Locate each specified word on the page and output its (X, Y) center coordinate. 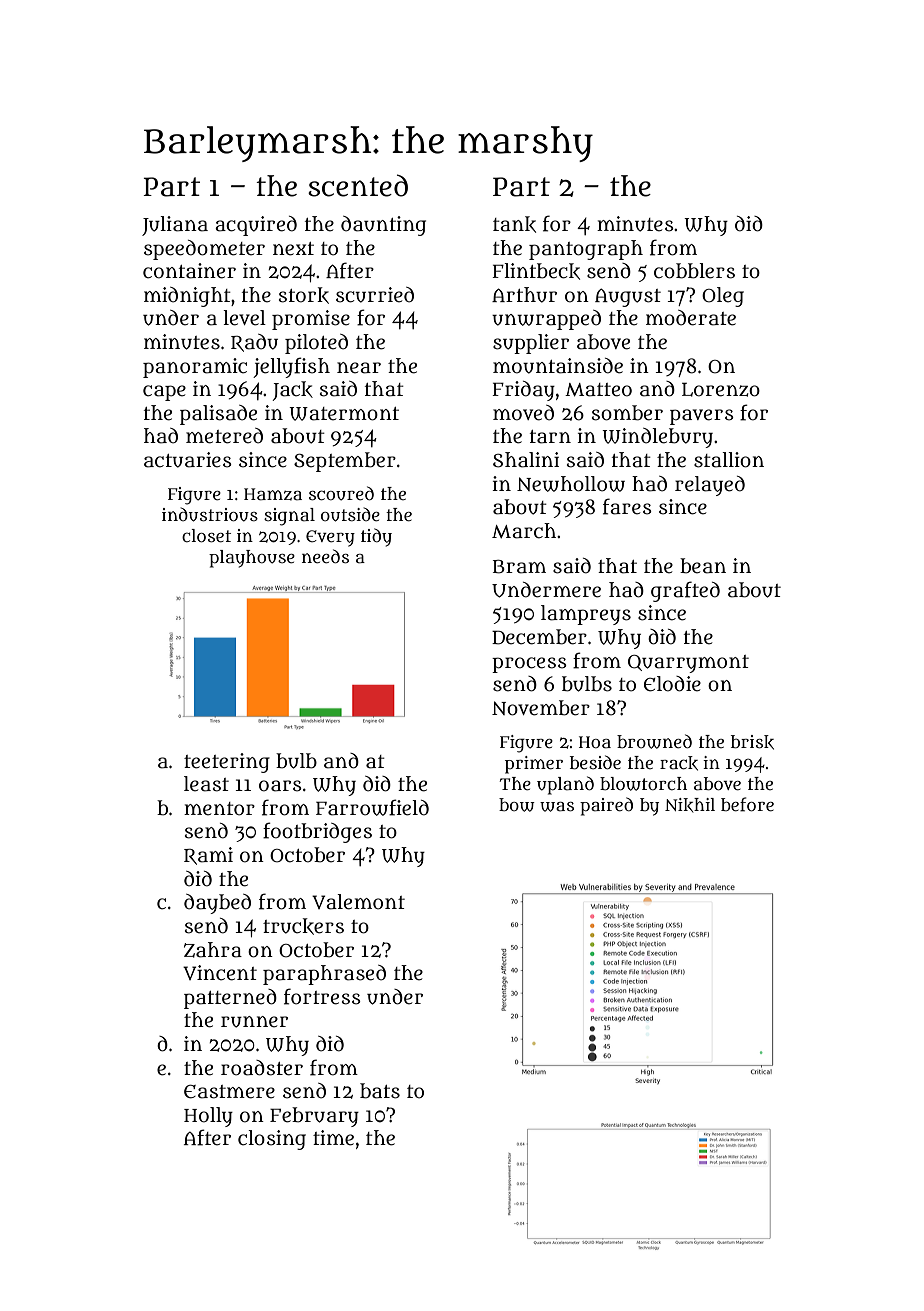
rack (679, 763)
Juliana (175, 226)
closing (272, 1140)
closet (206, 536)
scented (358, 185)
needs (325, 556)
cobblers (694, 271)
